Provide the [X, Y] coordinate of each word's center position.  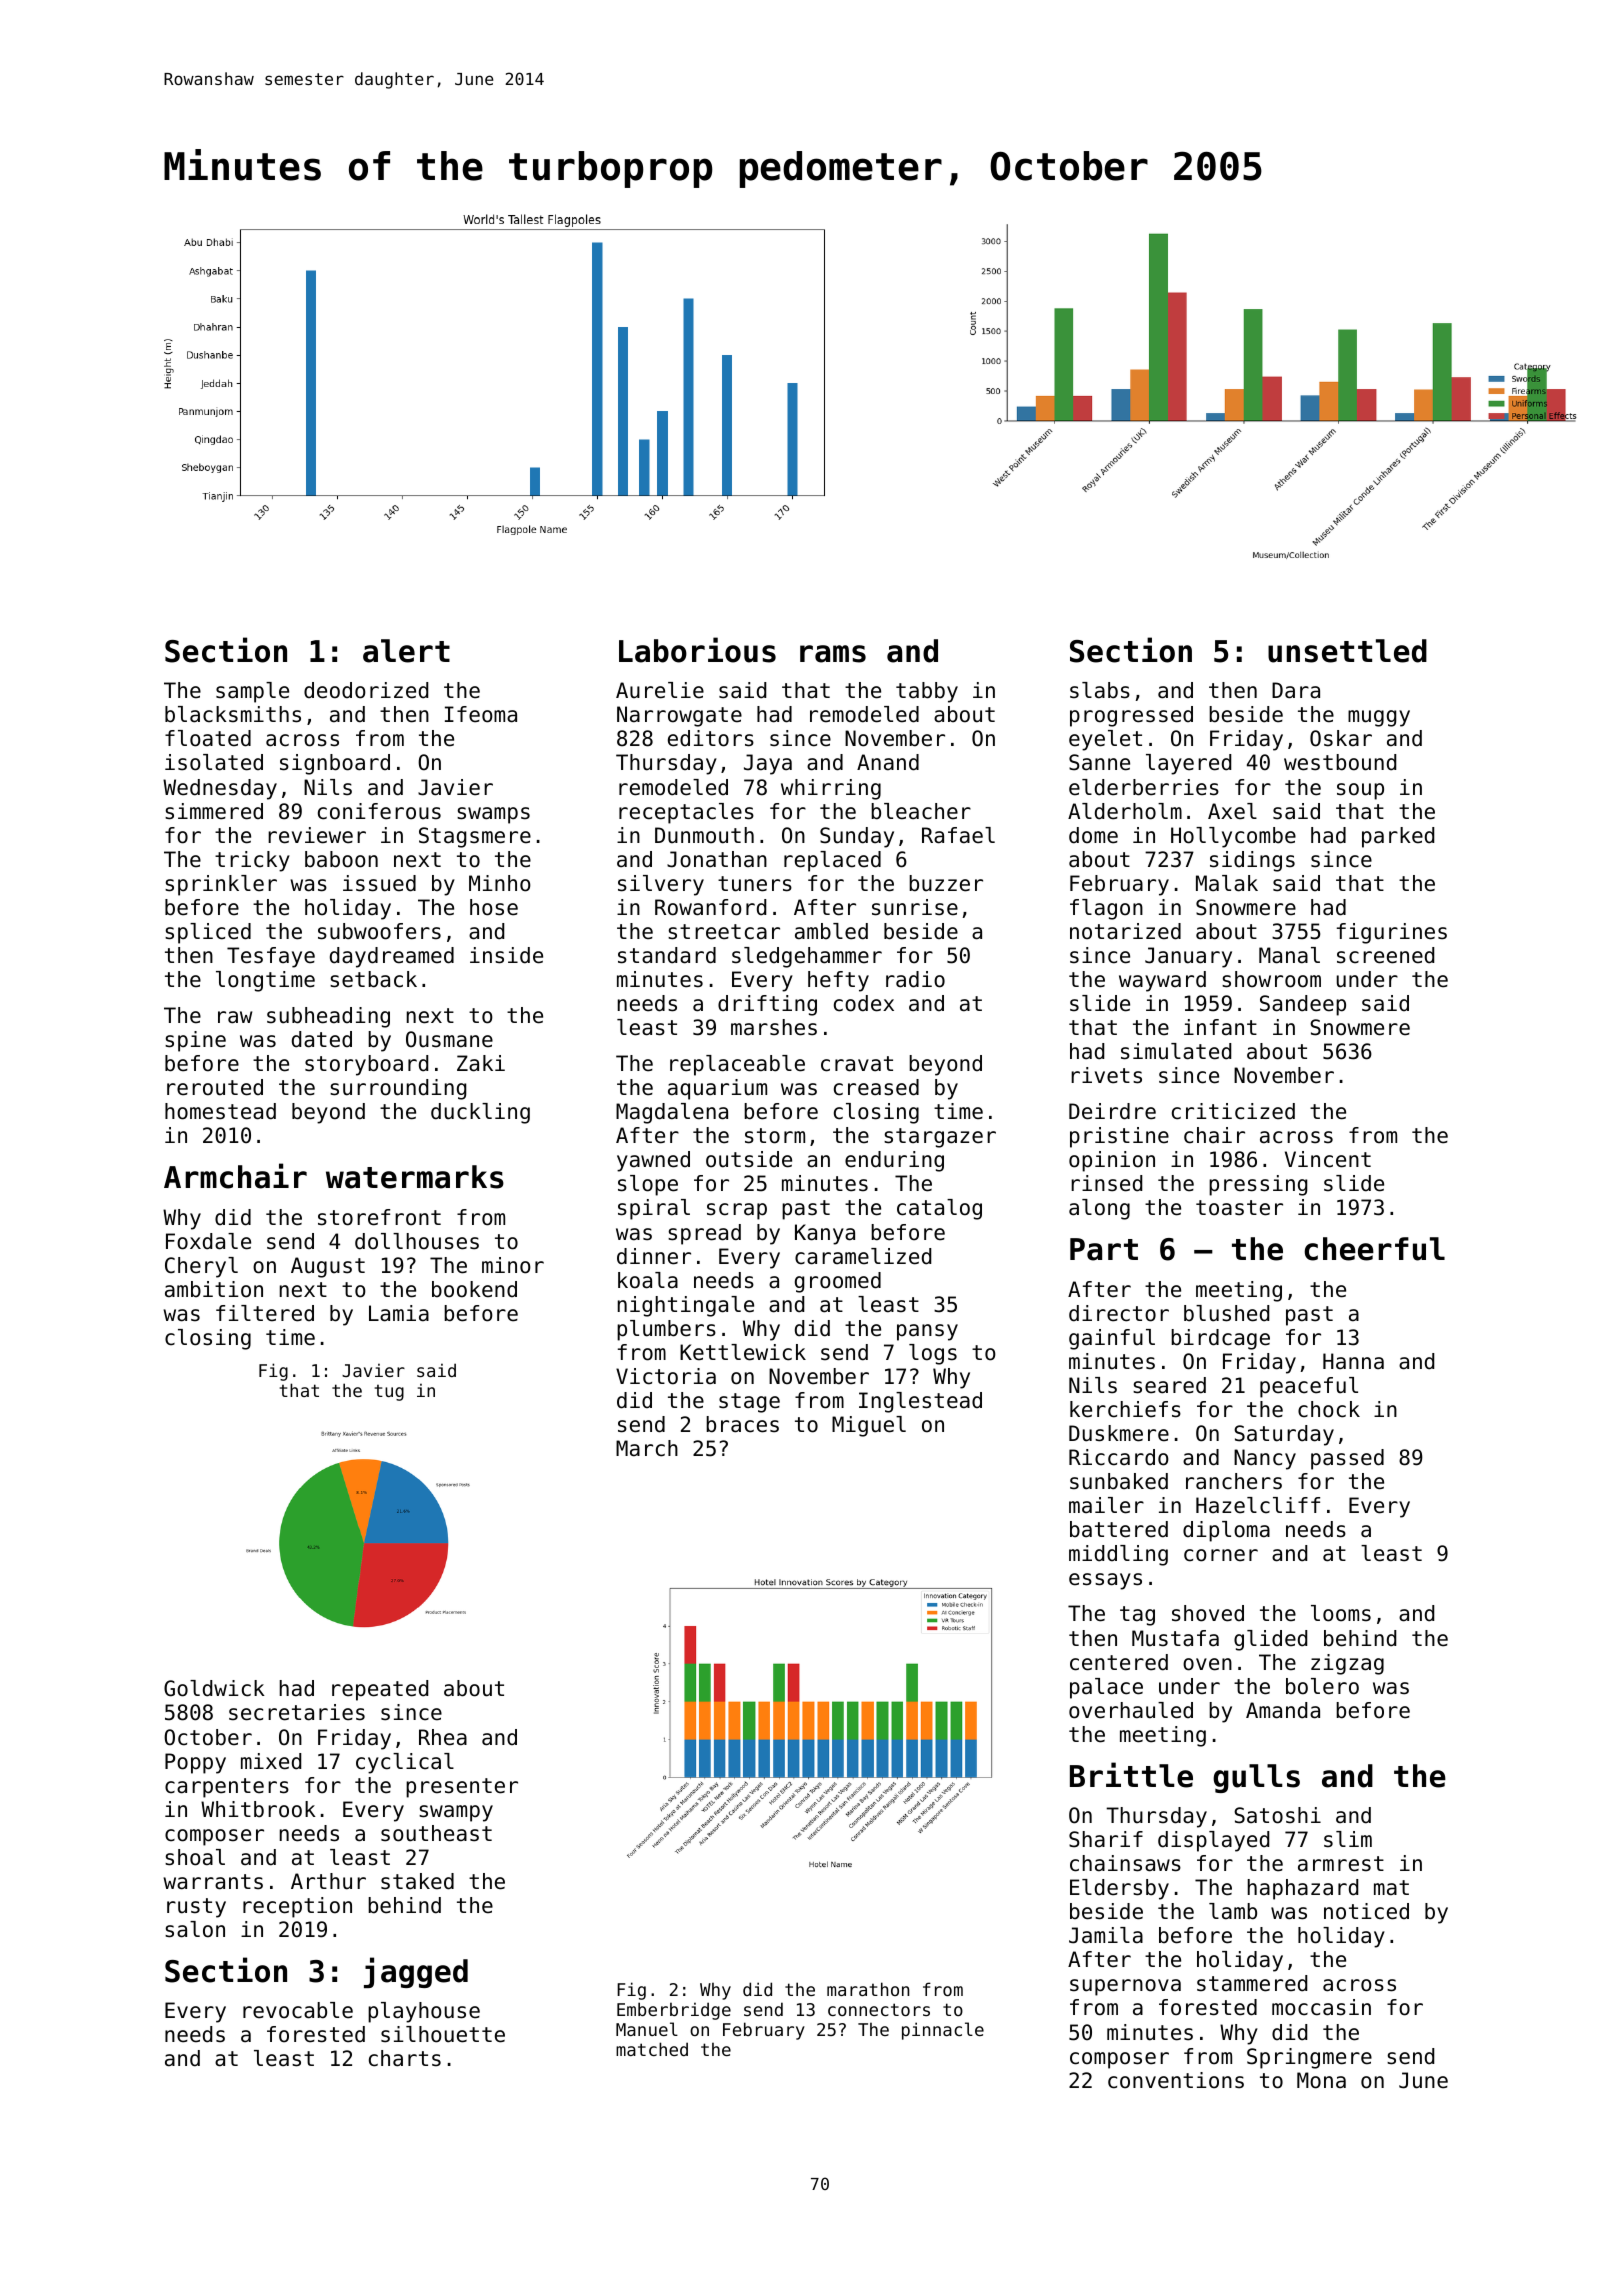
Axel [1232, 811]
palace [1106, 1688]
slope [648, 1185]
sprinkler [221, 885]
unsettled [1347, 651]
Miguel [869, 1426]
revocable [298, 2010]
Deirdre [1112, 1111]
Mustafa [1175, 1638]
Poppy [195, 1763]
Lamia [399, 1313]
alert [406, 651]
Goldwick [214, 1688]
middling [1118, 1555]
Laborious [697, 650]
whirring [831, 789]
